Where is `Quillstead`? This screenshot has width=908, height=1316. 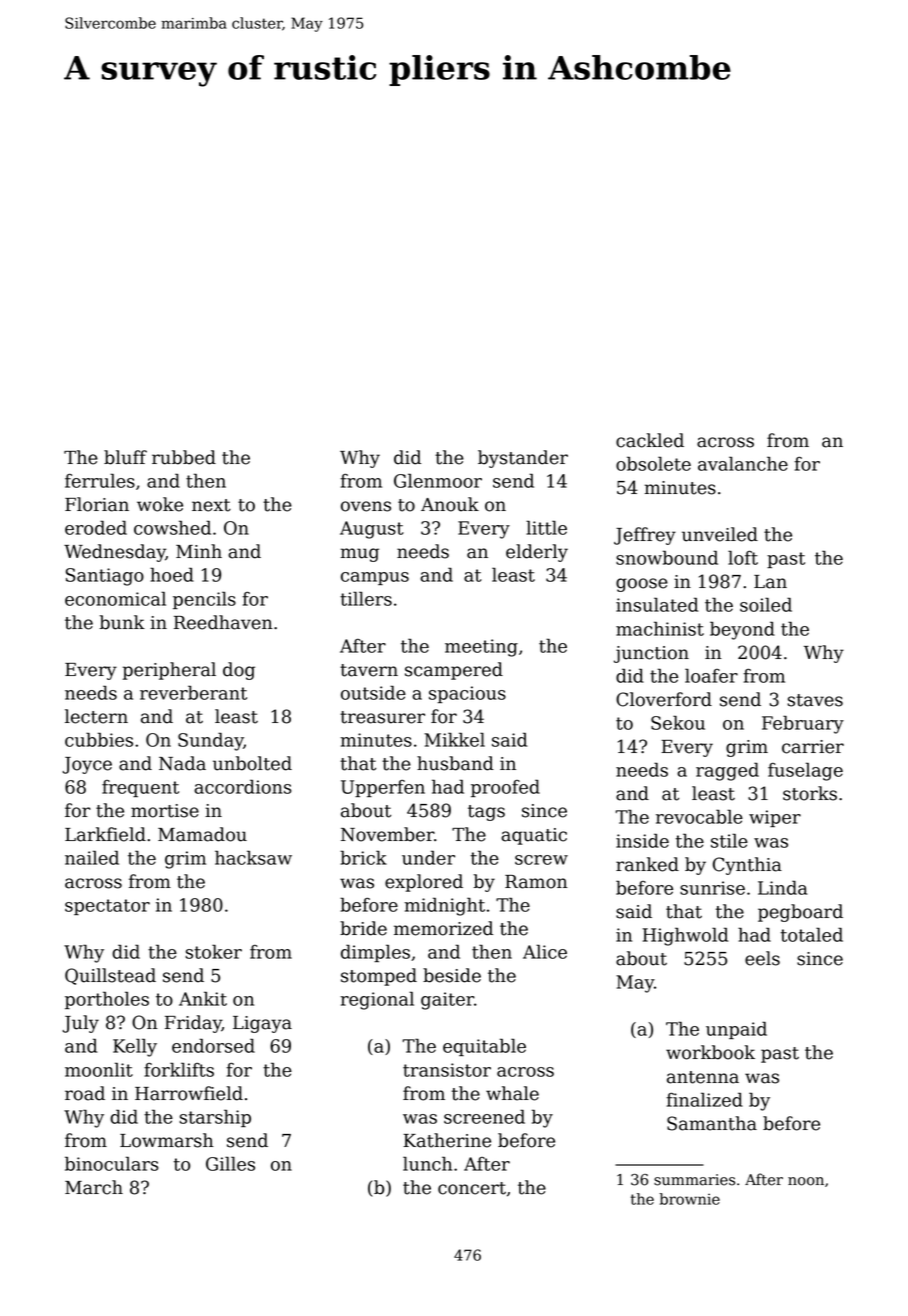 Quillstead is located at coordinates (110, 976).
